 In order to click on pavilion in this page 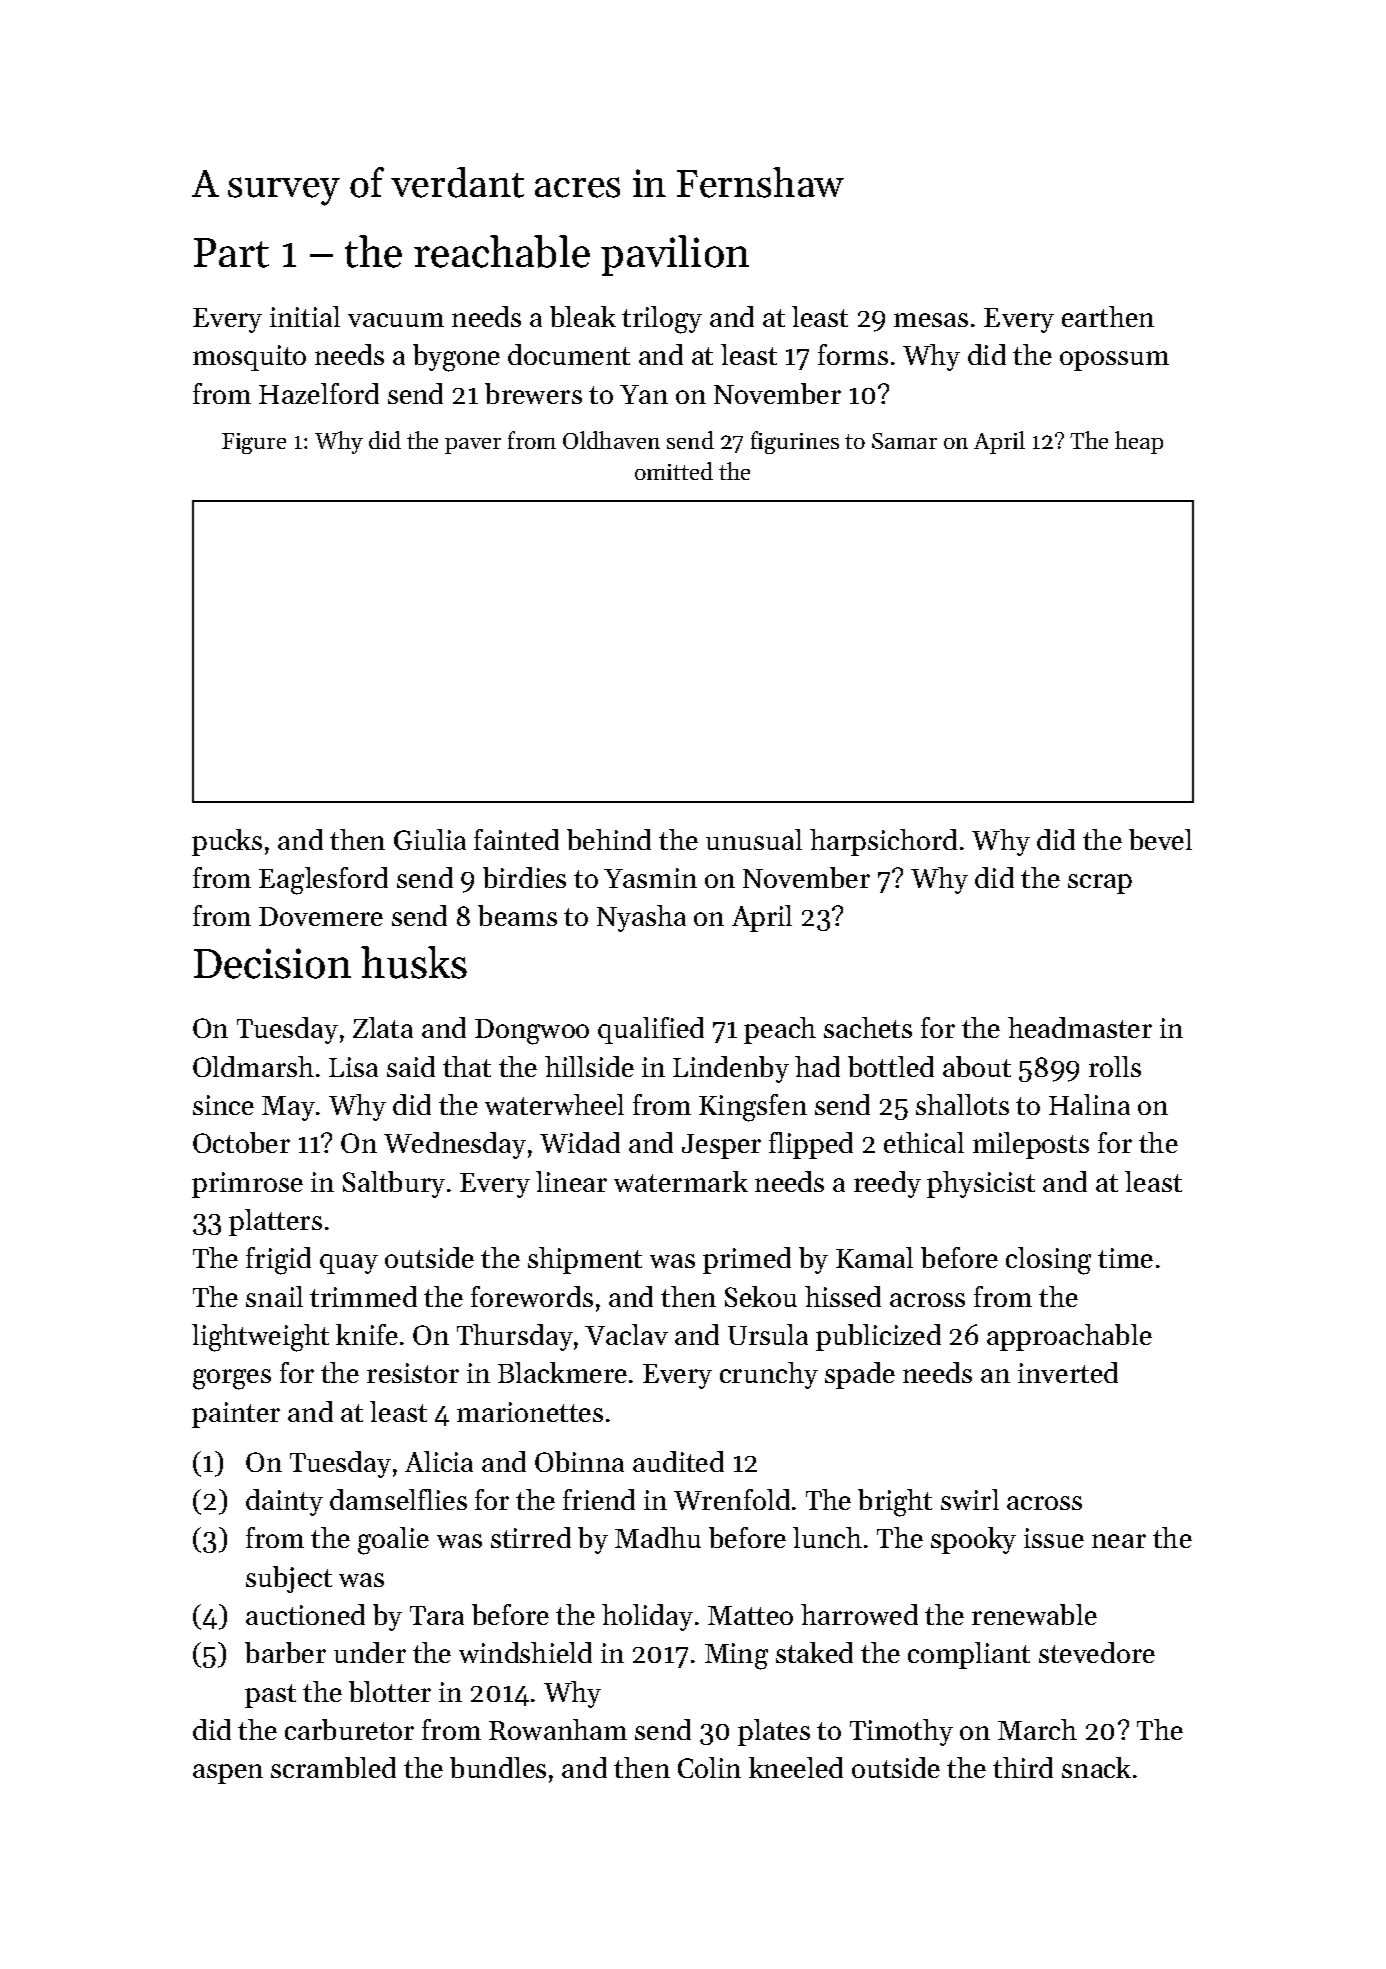, I will do `click(675, 255)`.
